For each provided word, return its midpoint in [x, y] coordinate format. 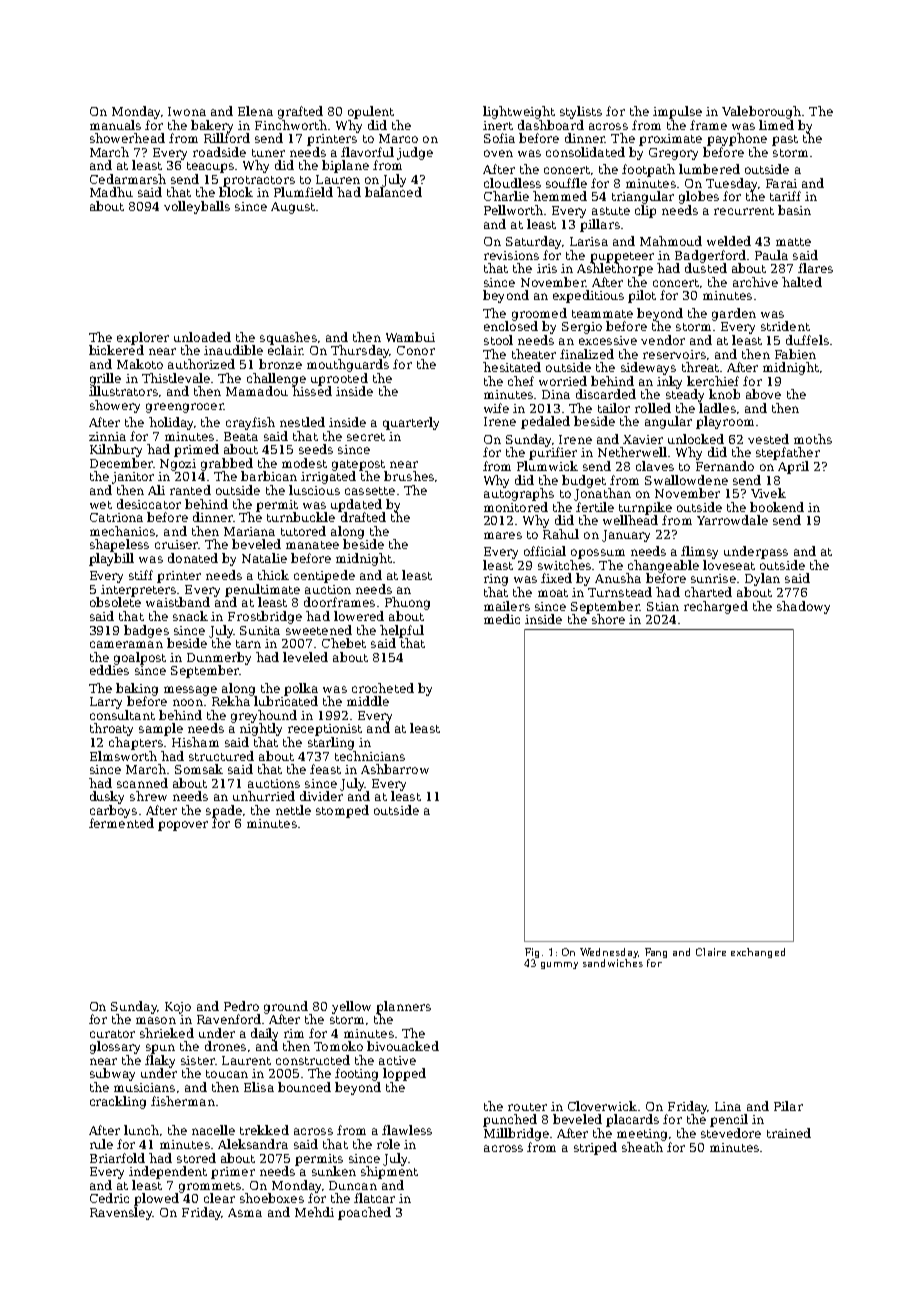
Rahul [561, 534]
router [527, 1107]
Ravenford [229, 1019]
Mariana [249, 531]
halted [802, 282]
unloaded [202, 337]
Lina [728, 1106]
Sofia [499, 138]
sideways [648, 368]
